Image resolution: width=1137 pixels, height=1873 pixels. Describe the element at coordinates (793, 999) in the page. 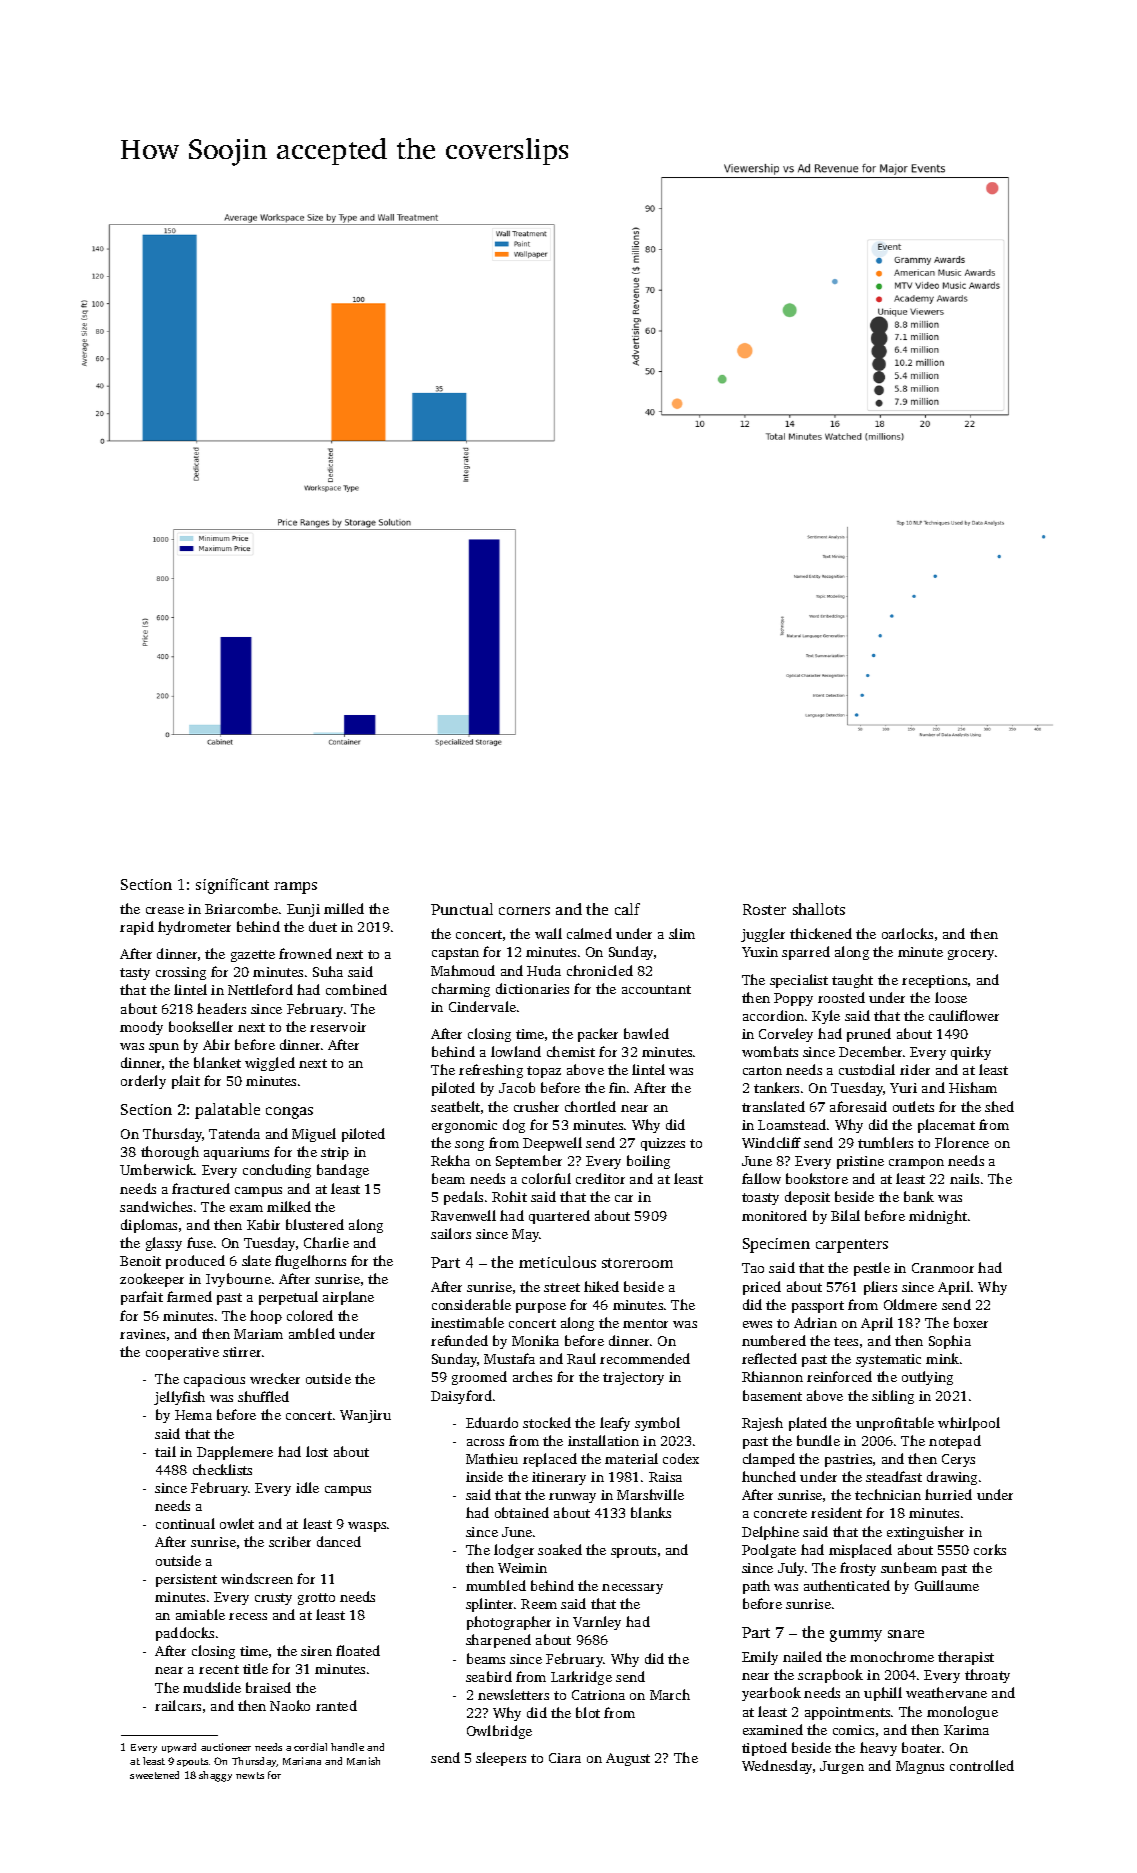

I see `Poppy` at that location.
